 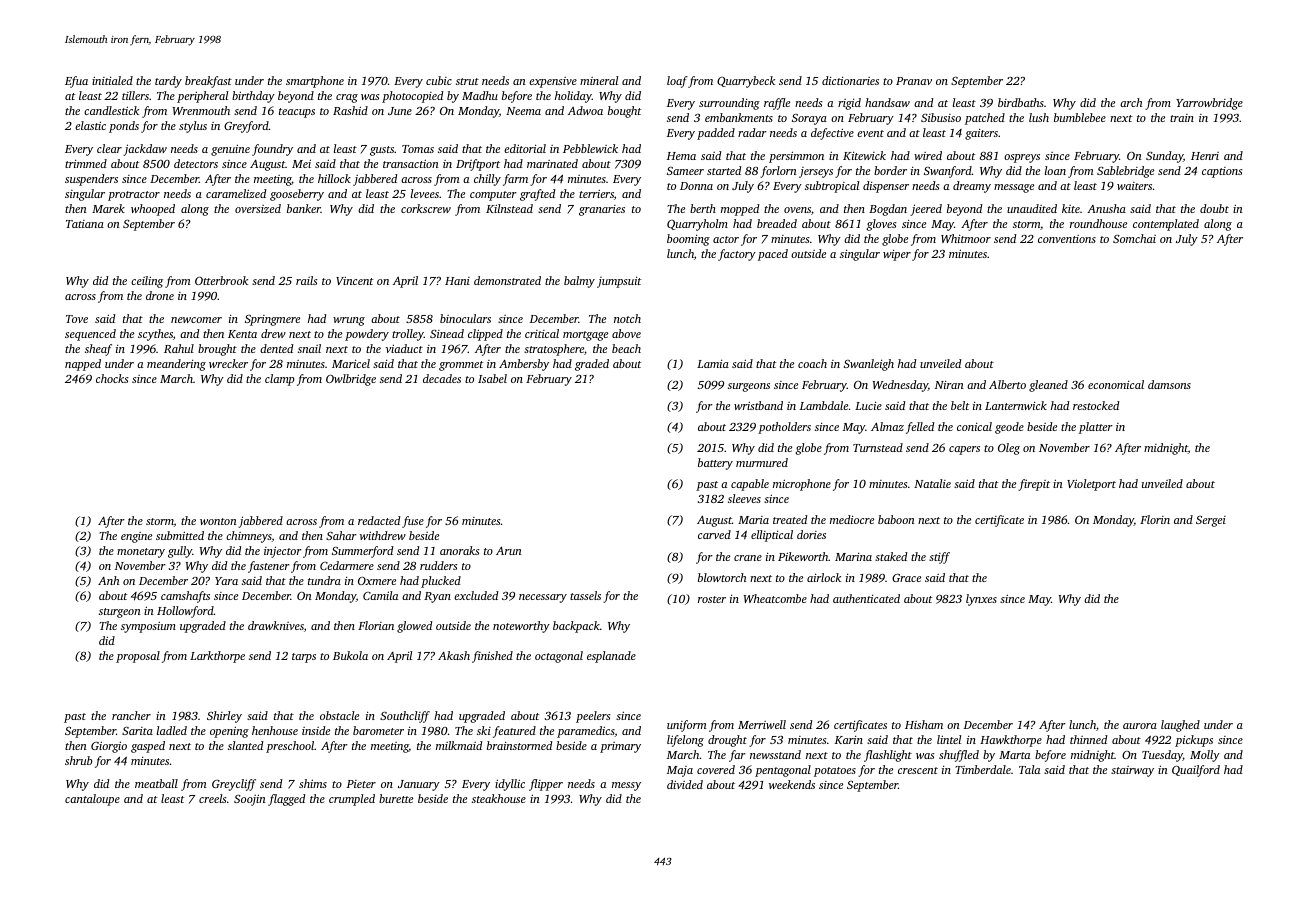 I want to click on crumpled, so click(x=352, y=800).
